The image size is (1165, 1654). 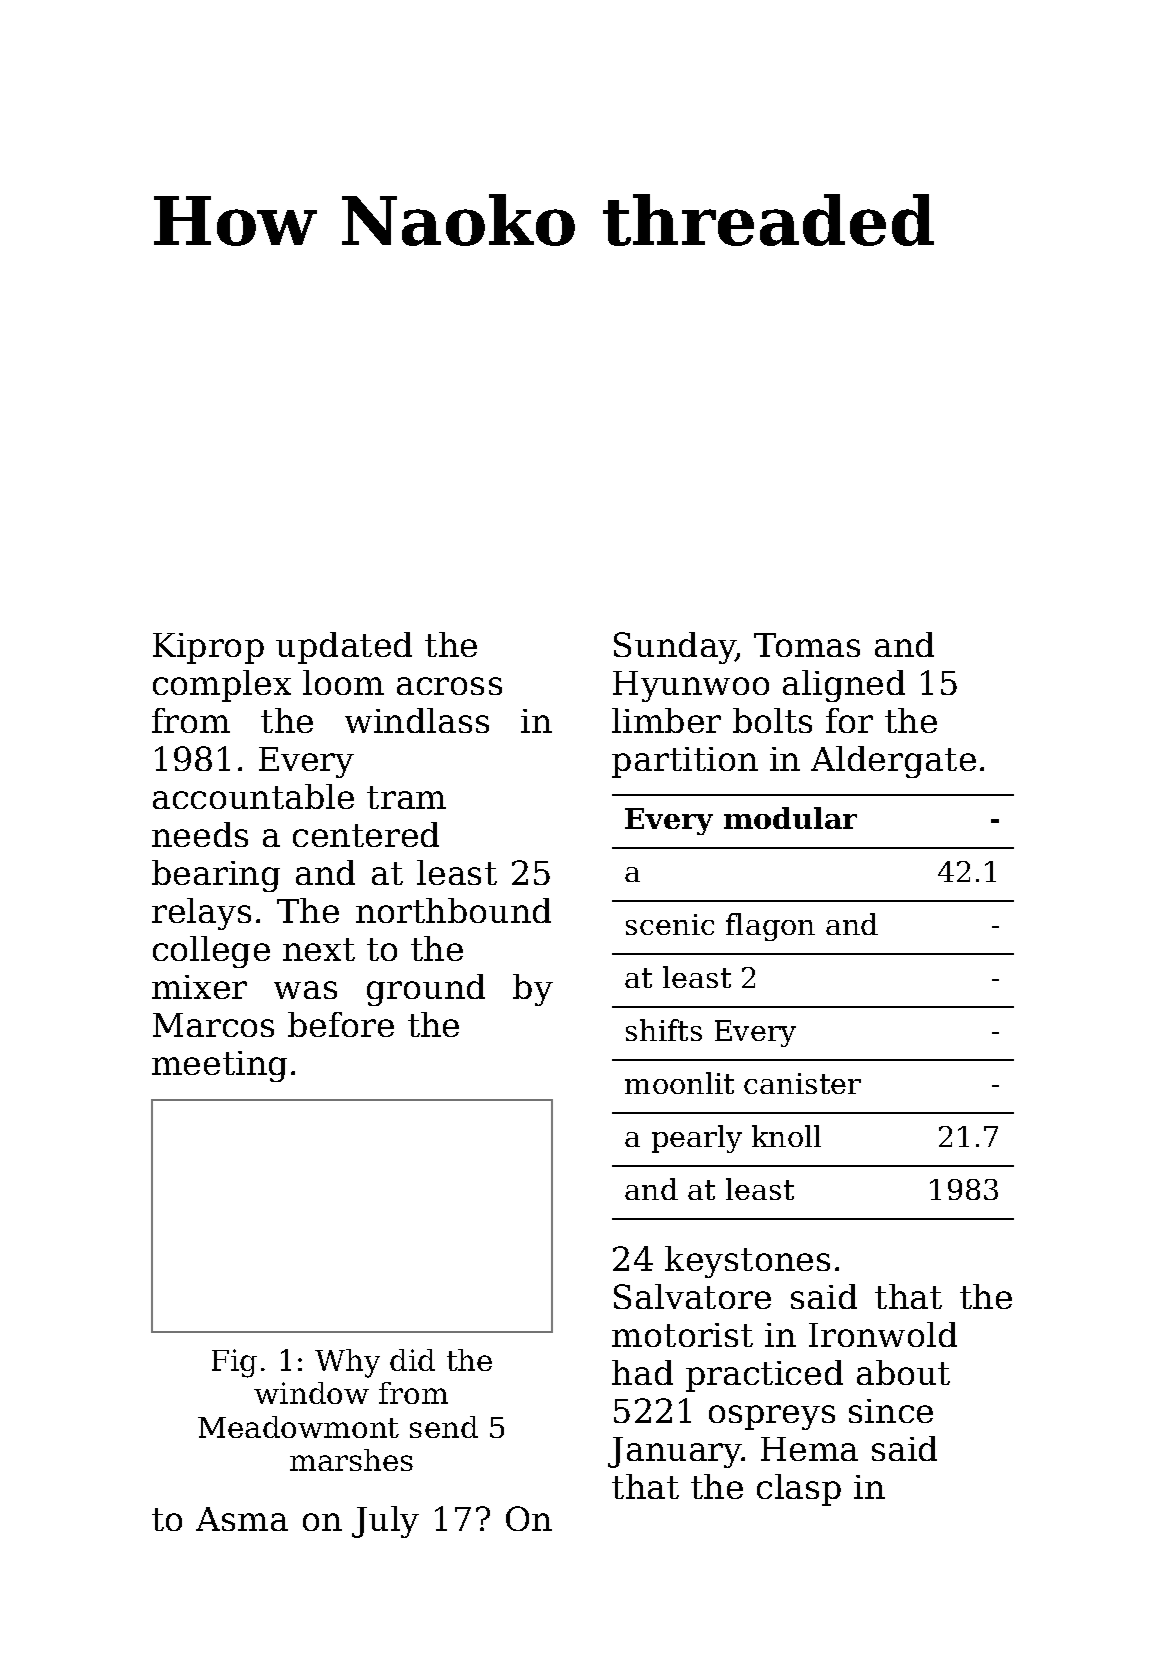 I want to click on did, so click(x=412, y=1360).
